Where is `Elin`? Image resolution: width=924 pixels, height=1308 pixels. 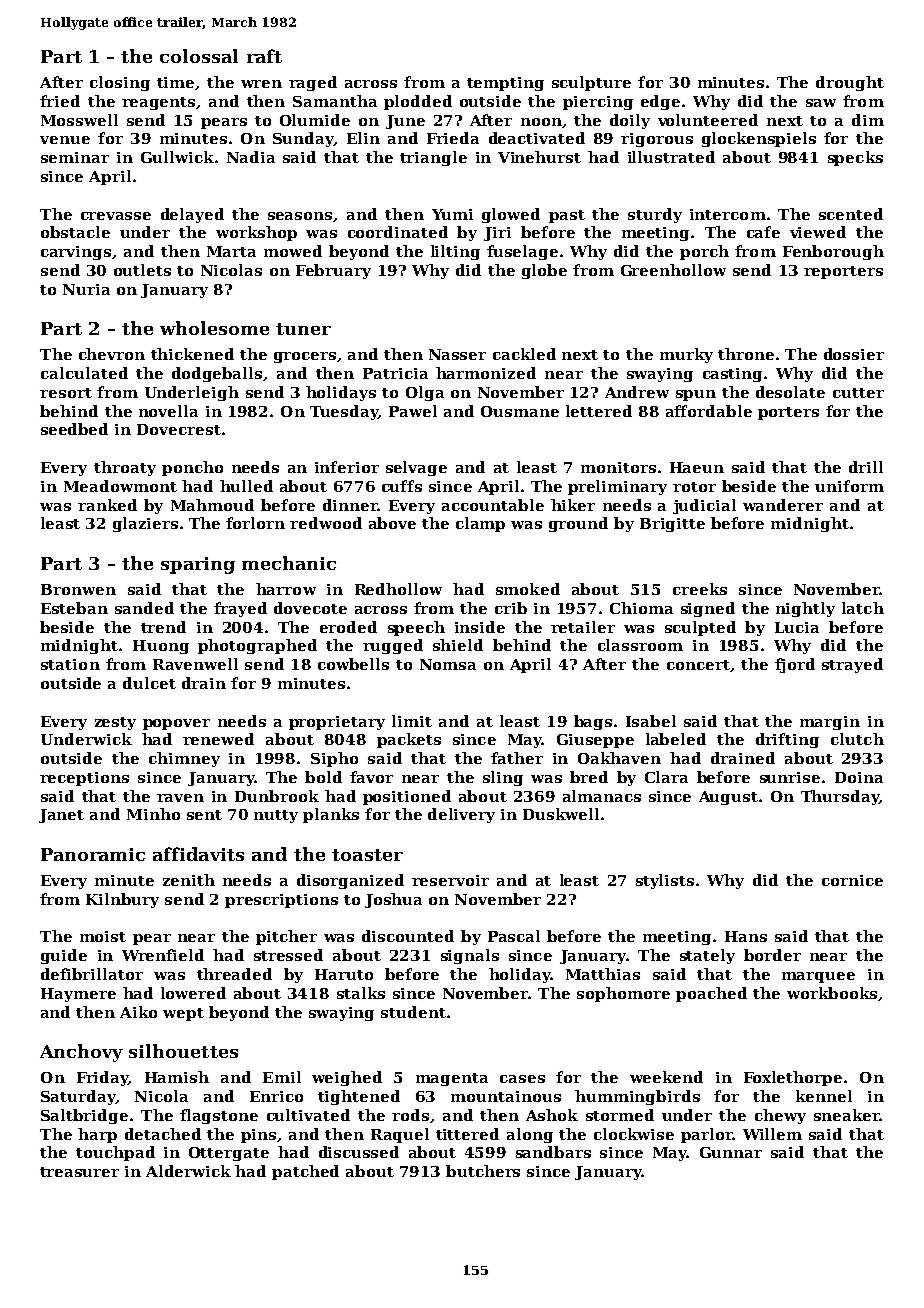 Elin is located at coordinates (363, 138).
